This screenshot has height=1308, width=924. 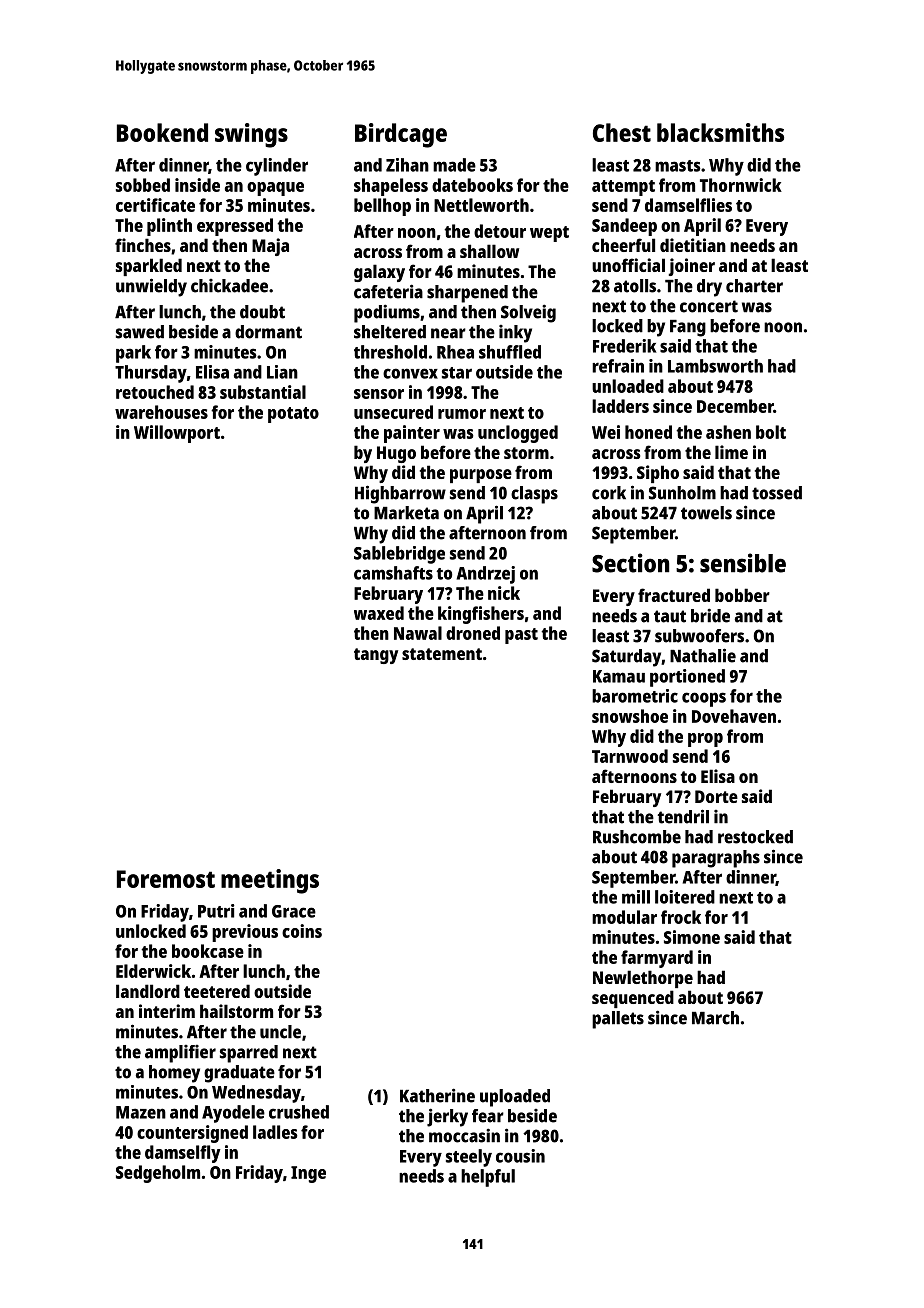 What do you see at coordinates (754, 286) in the screenshot?
I see `charter` at bounding box center [754, 286].
